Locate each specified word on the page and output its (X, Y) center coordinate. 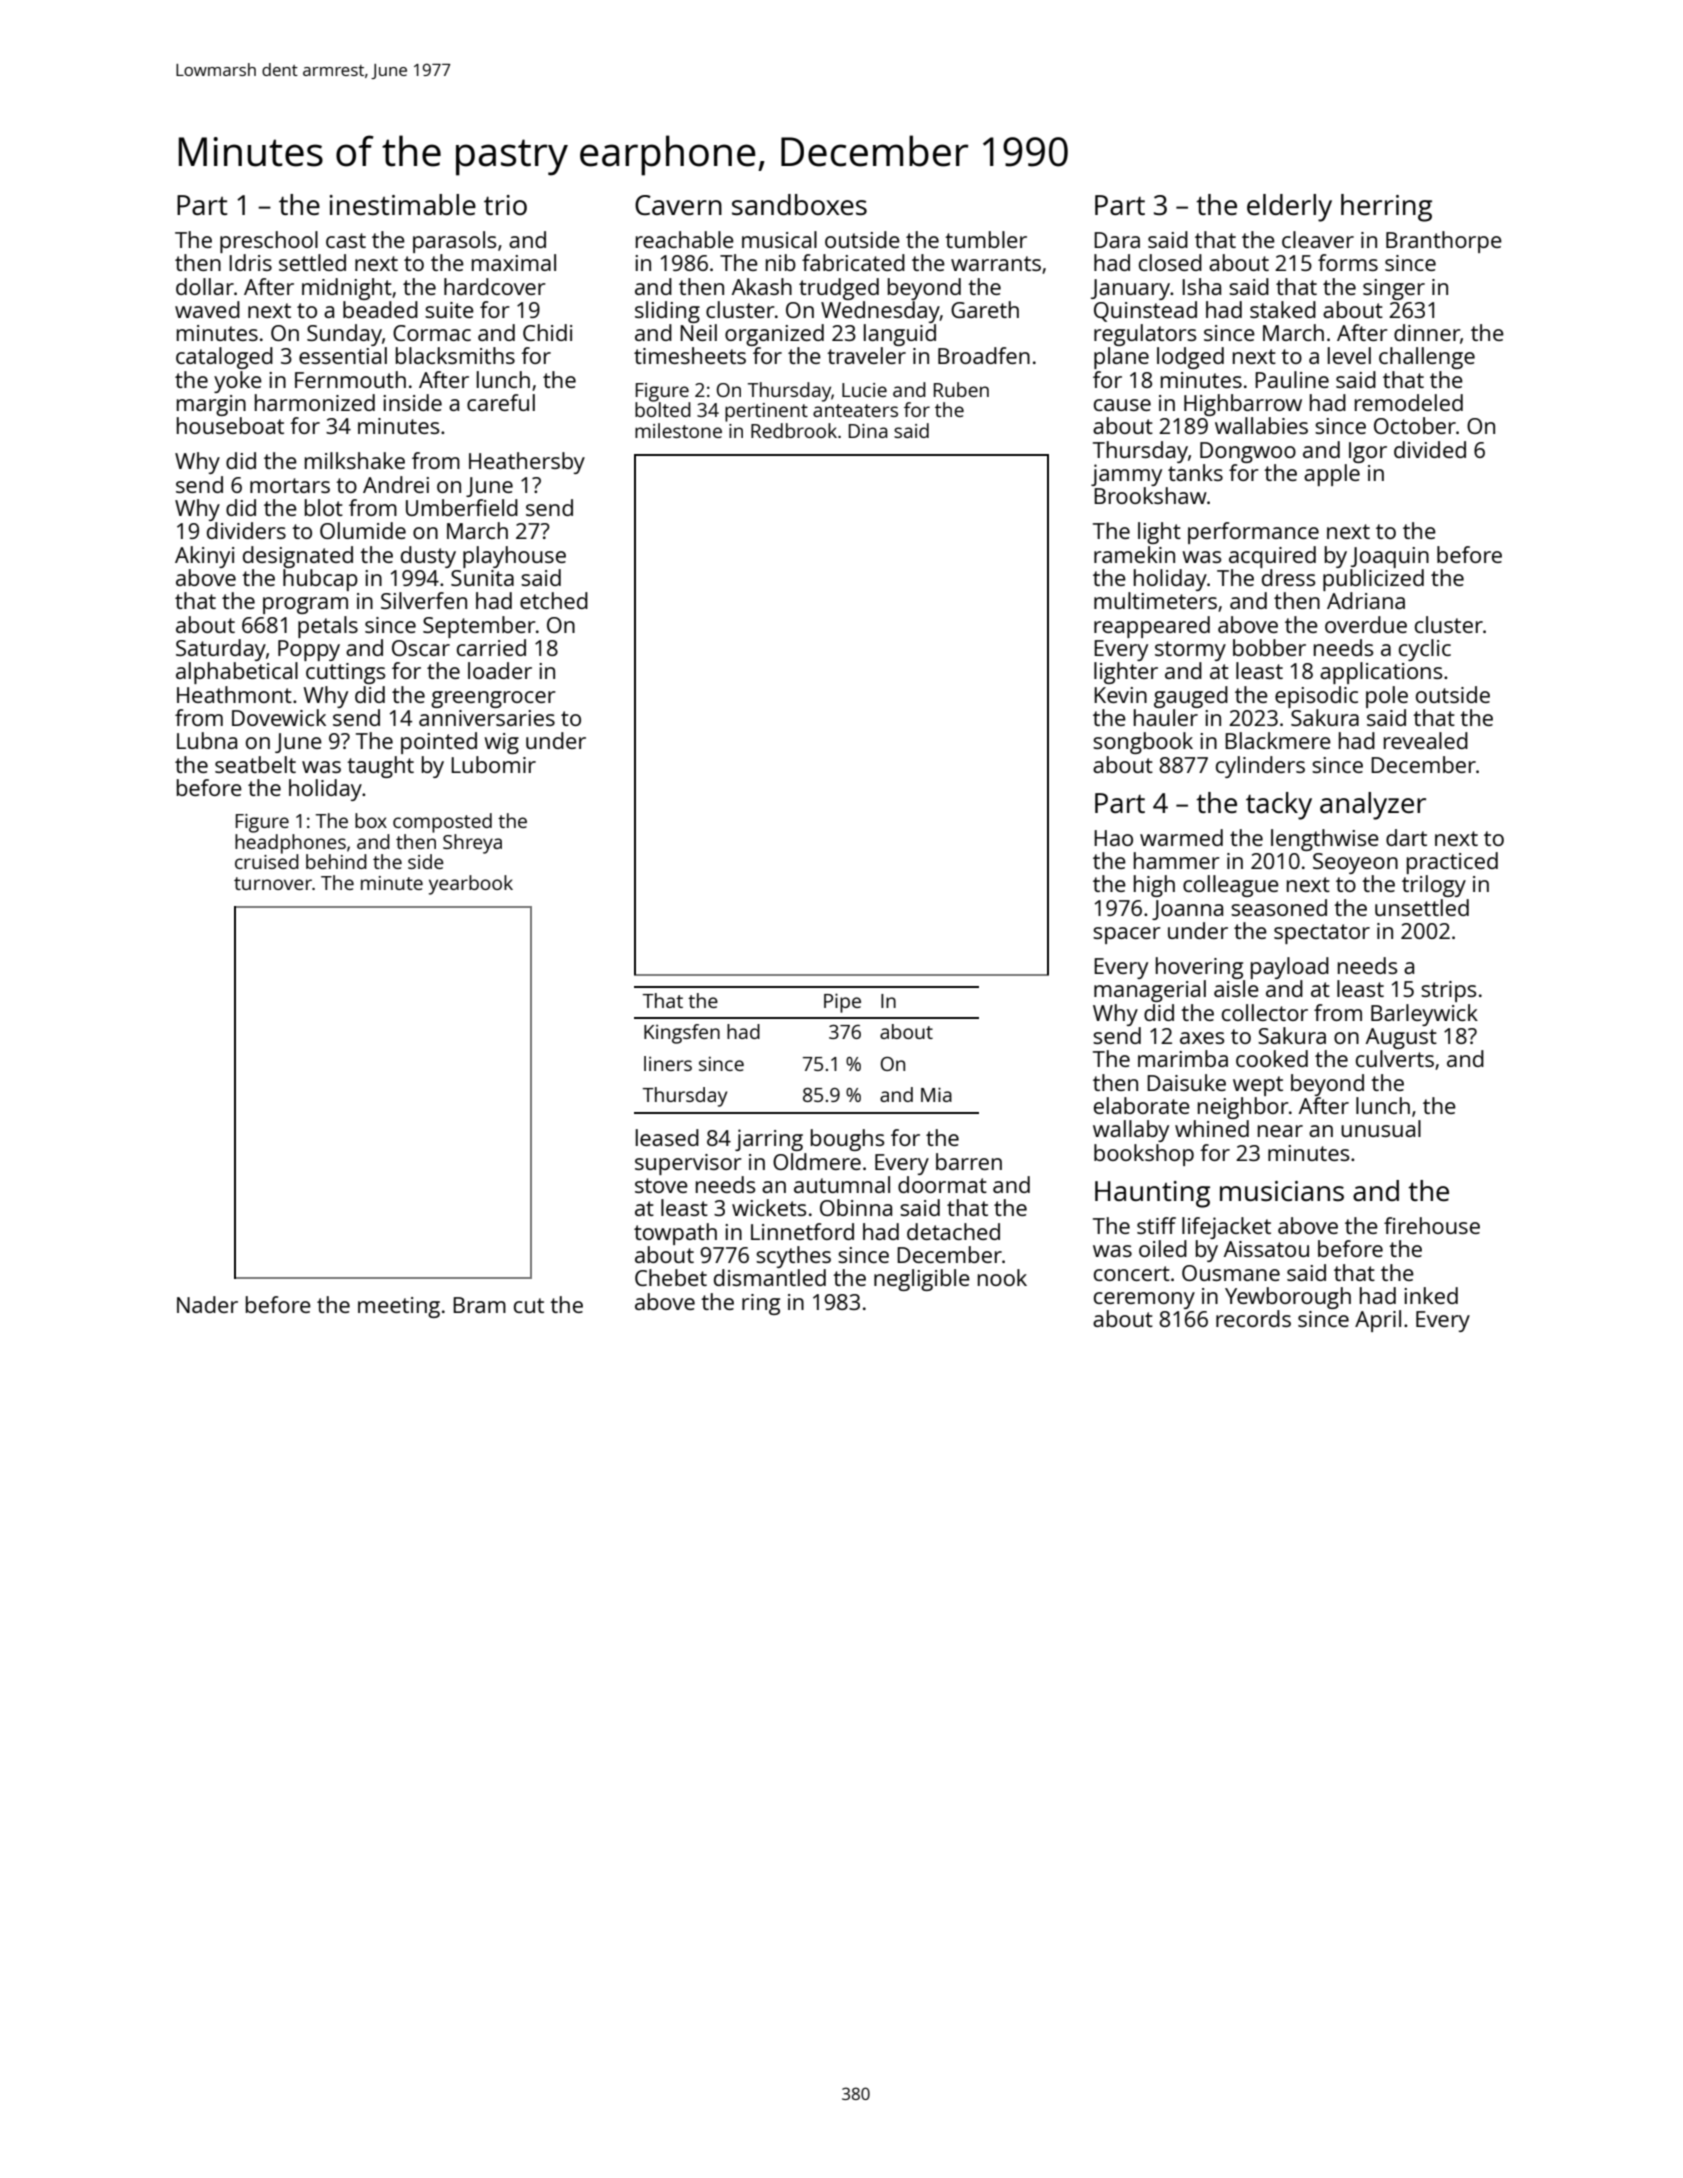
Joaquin (1390, 557)
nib (781, 262)
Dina (868, 431)
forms (1348, 262)
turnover (273, 883)
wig (501, 743)
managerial (1150, 991)
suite (449, 310)
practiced (1452, 863)
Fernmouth (350, 379)
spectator (1322, 934)
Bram (479, 1305)
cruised (267, 861)
